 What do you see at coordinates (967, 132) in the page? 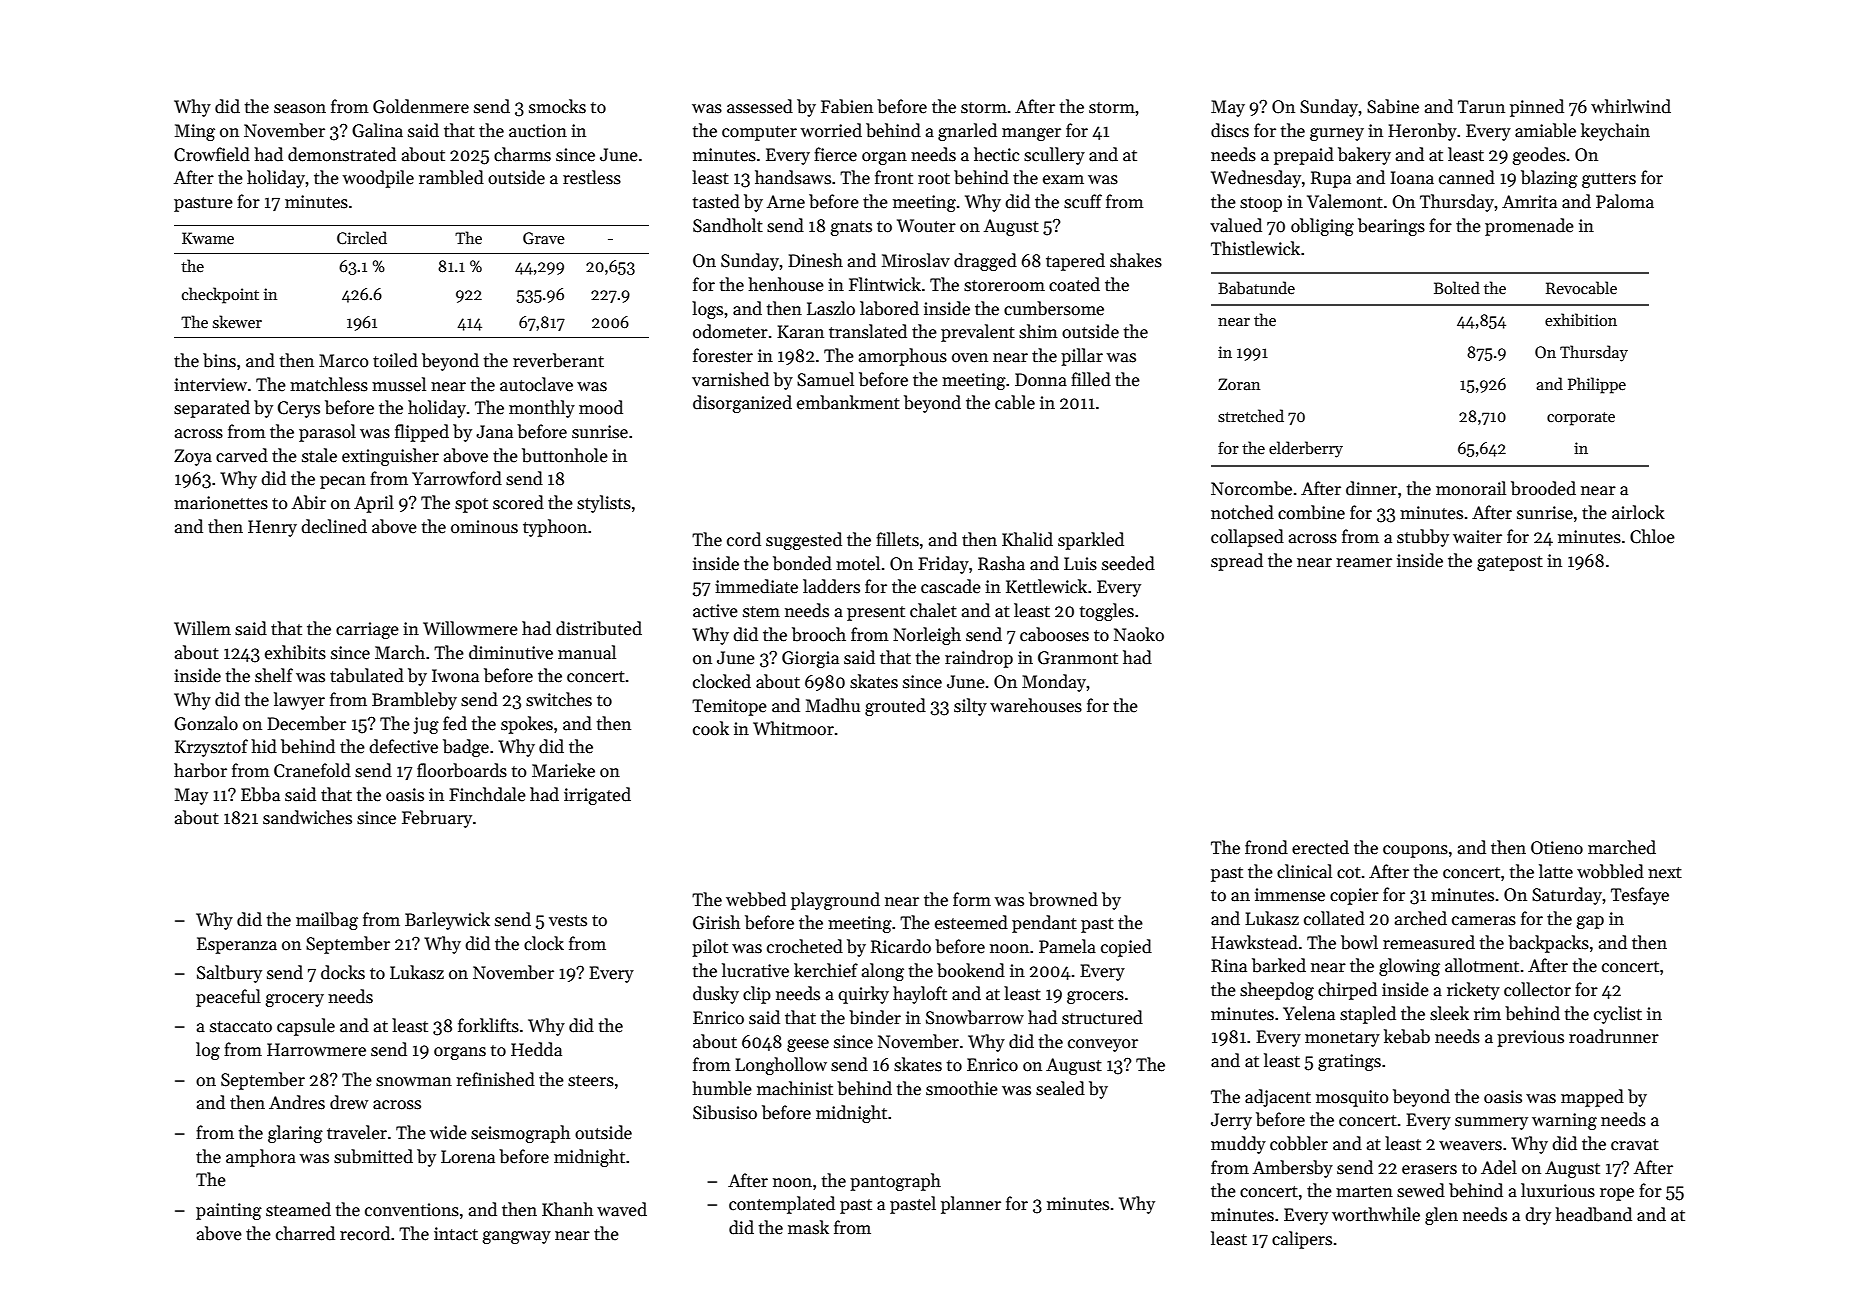
I see `gnarled` at bounding box center [967, 132].
